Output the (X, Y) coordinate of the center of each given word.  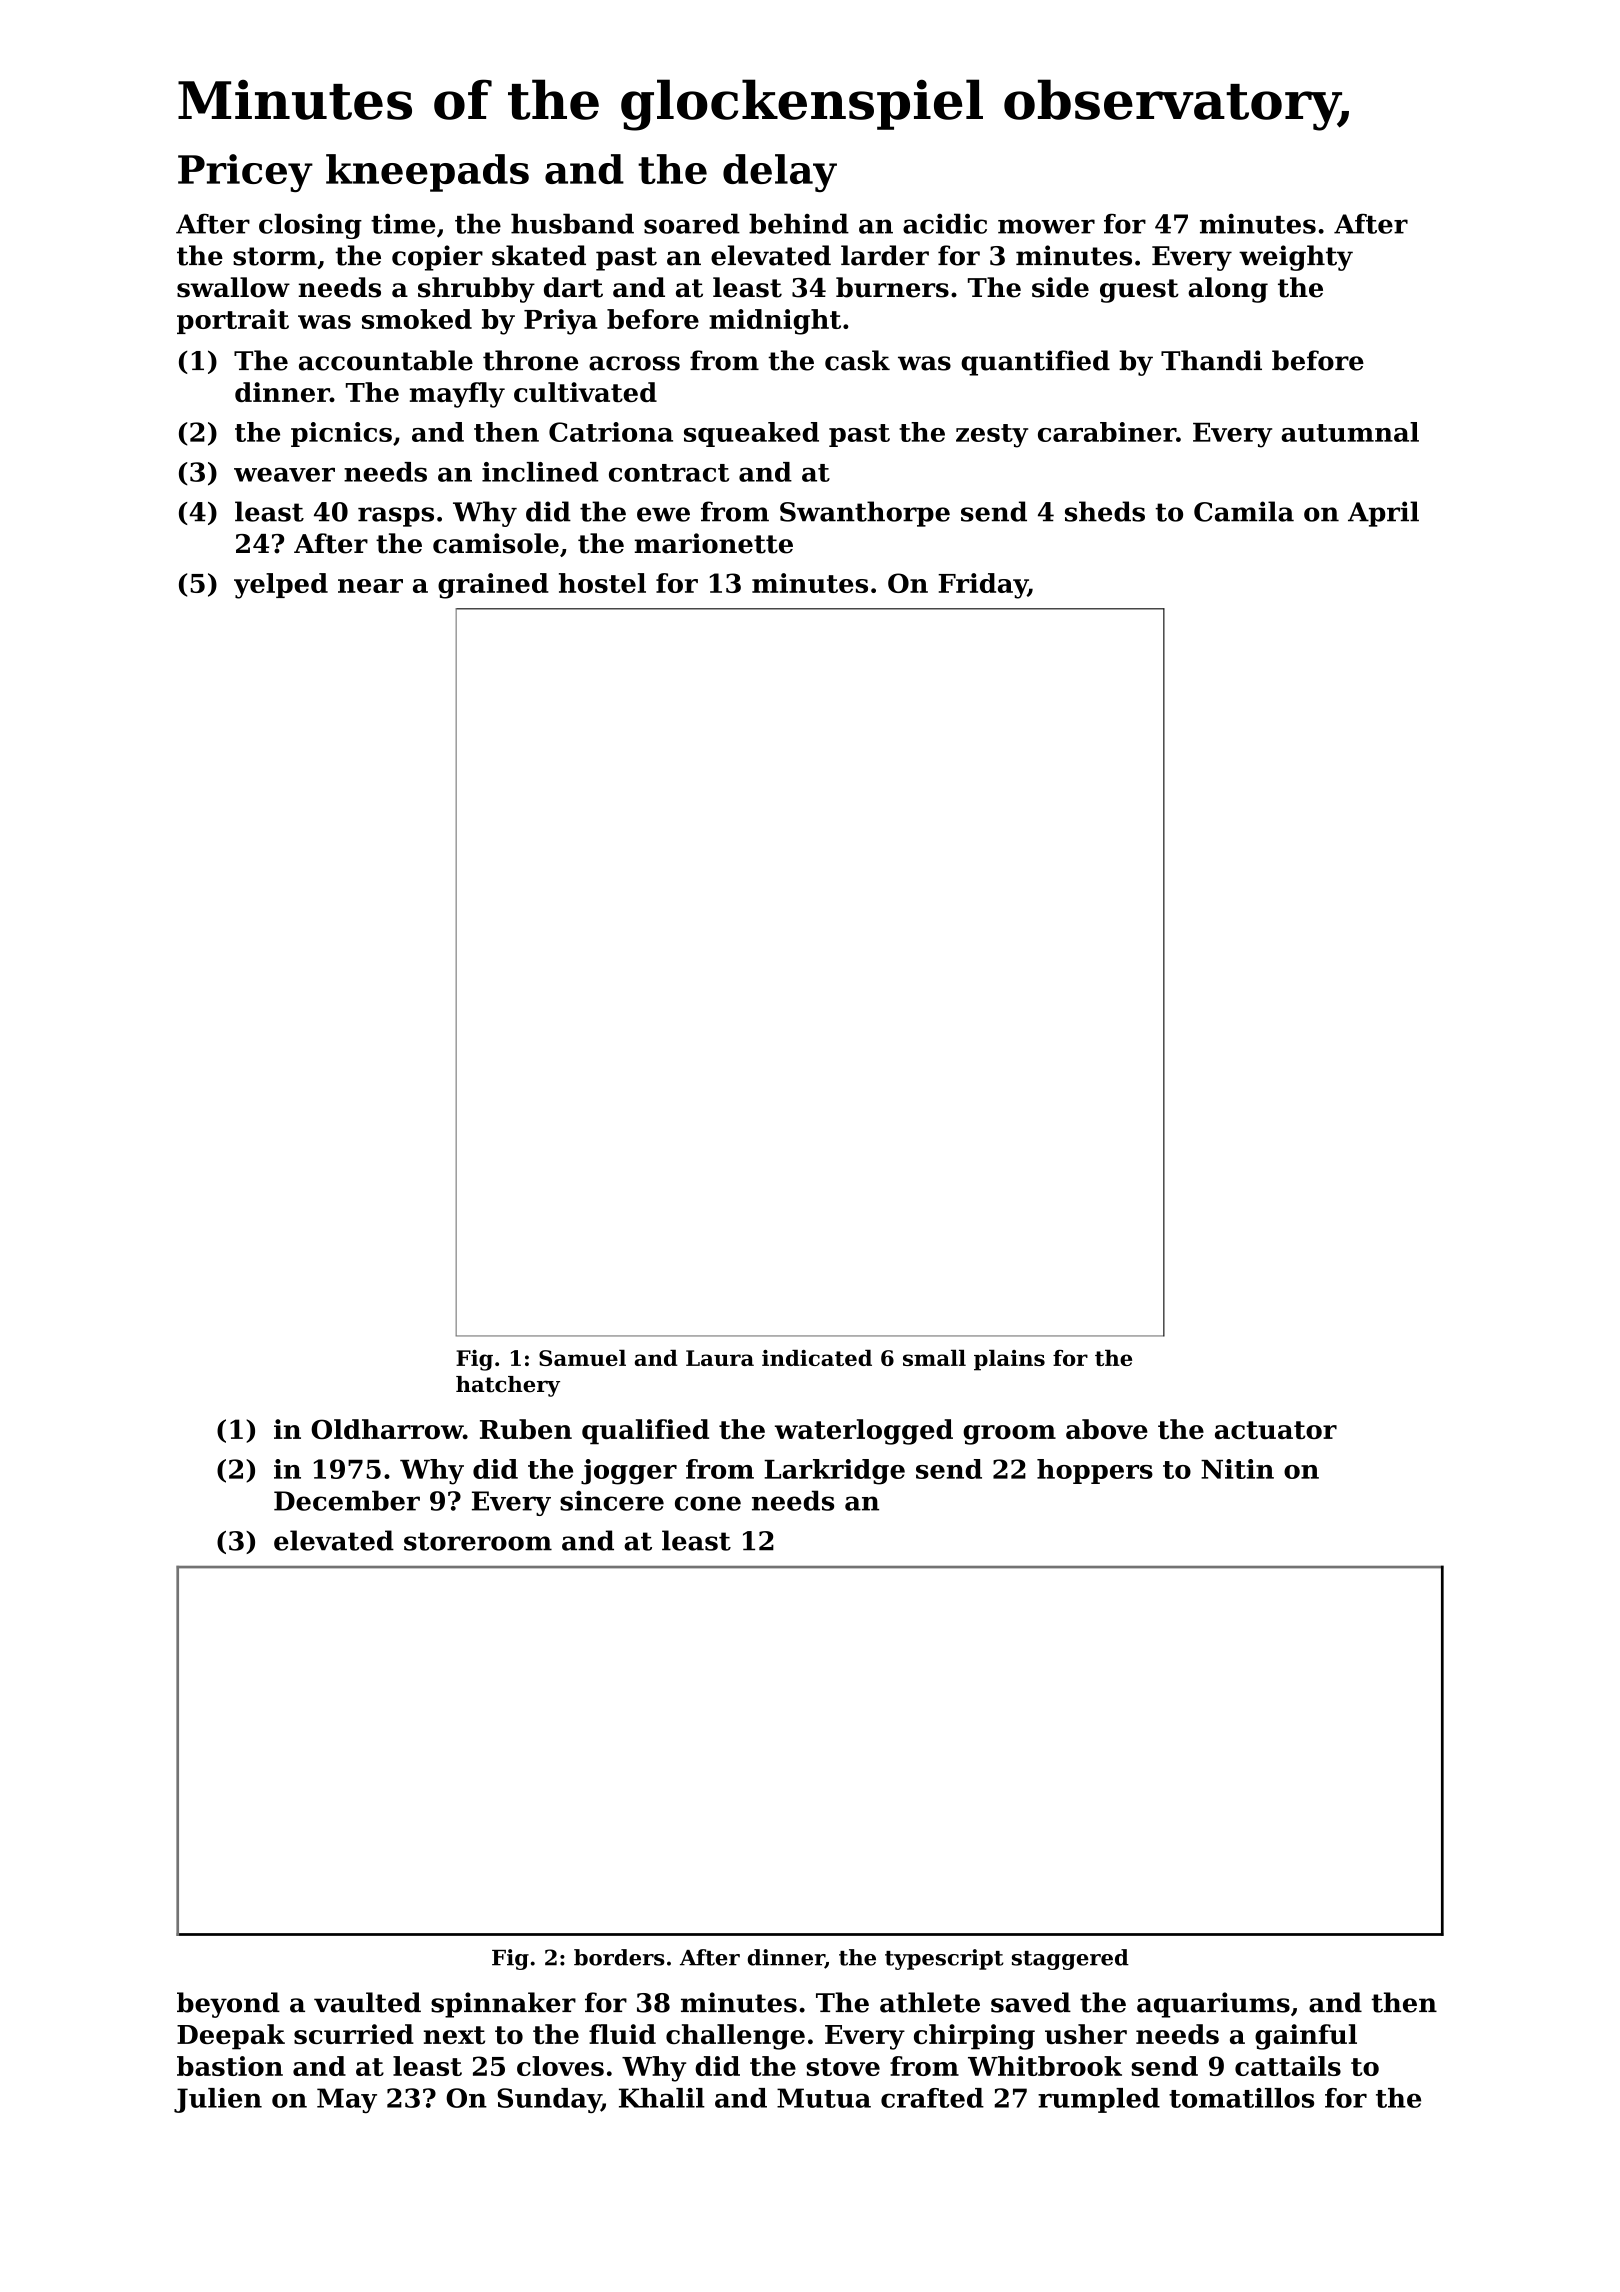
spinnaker (503, 2005)
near (370, 586)
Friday (983, 586)
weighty (1296, 258)
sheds (1105, 511)
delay (780, 173)
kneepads (427, 173)
